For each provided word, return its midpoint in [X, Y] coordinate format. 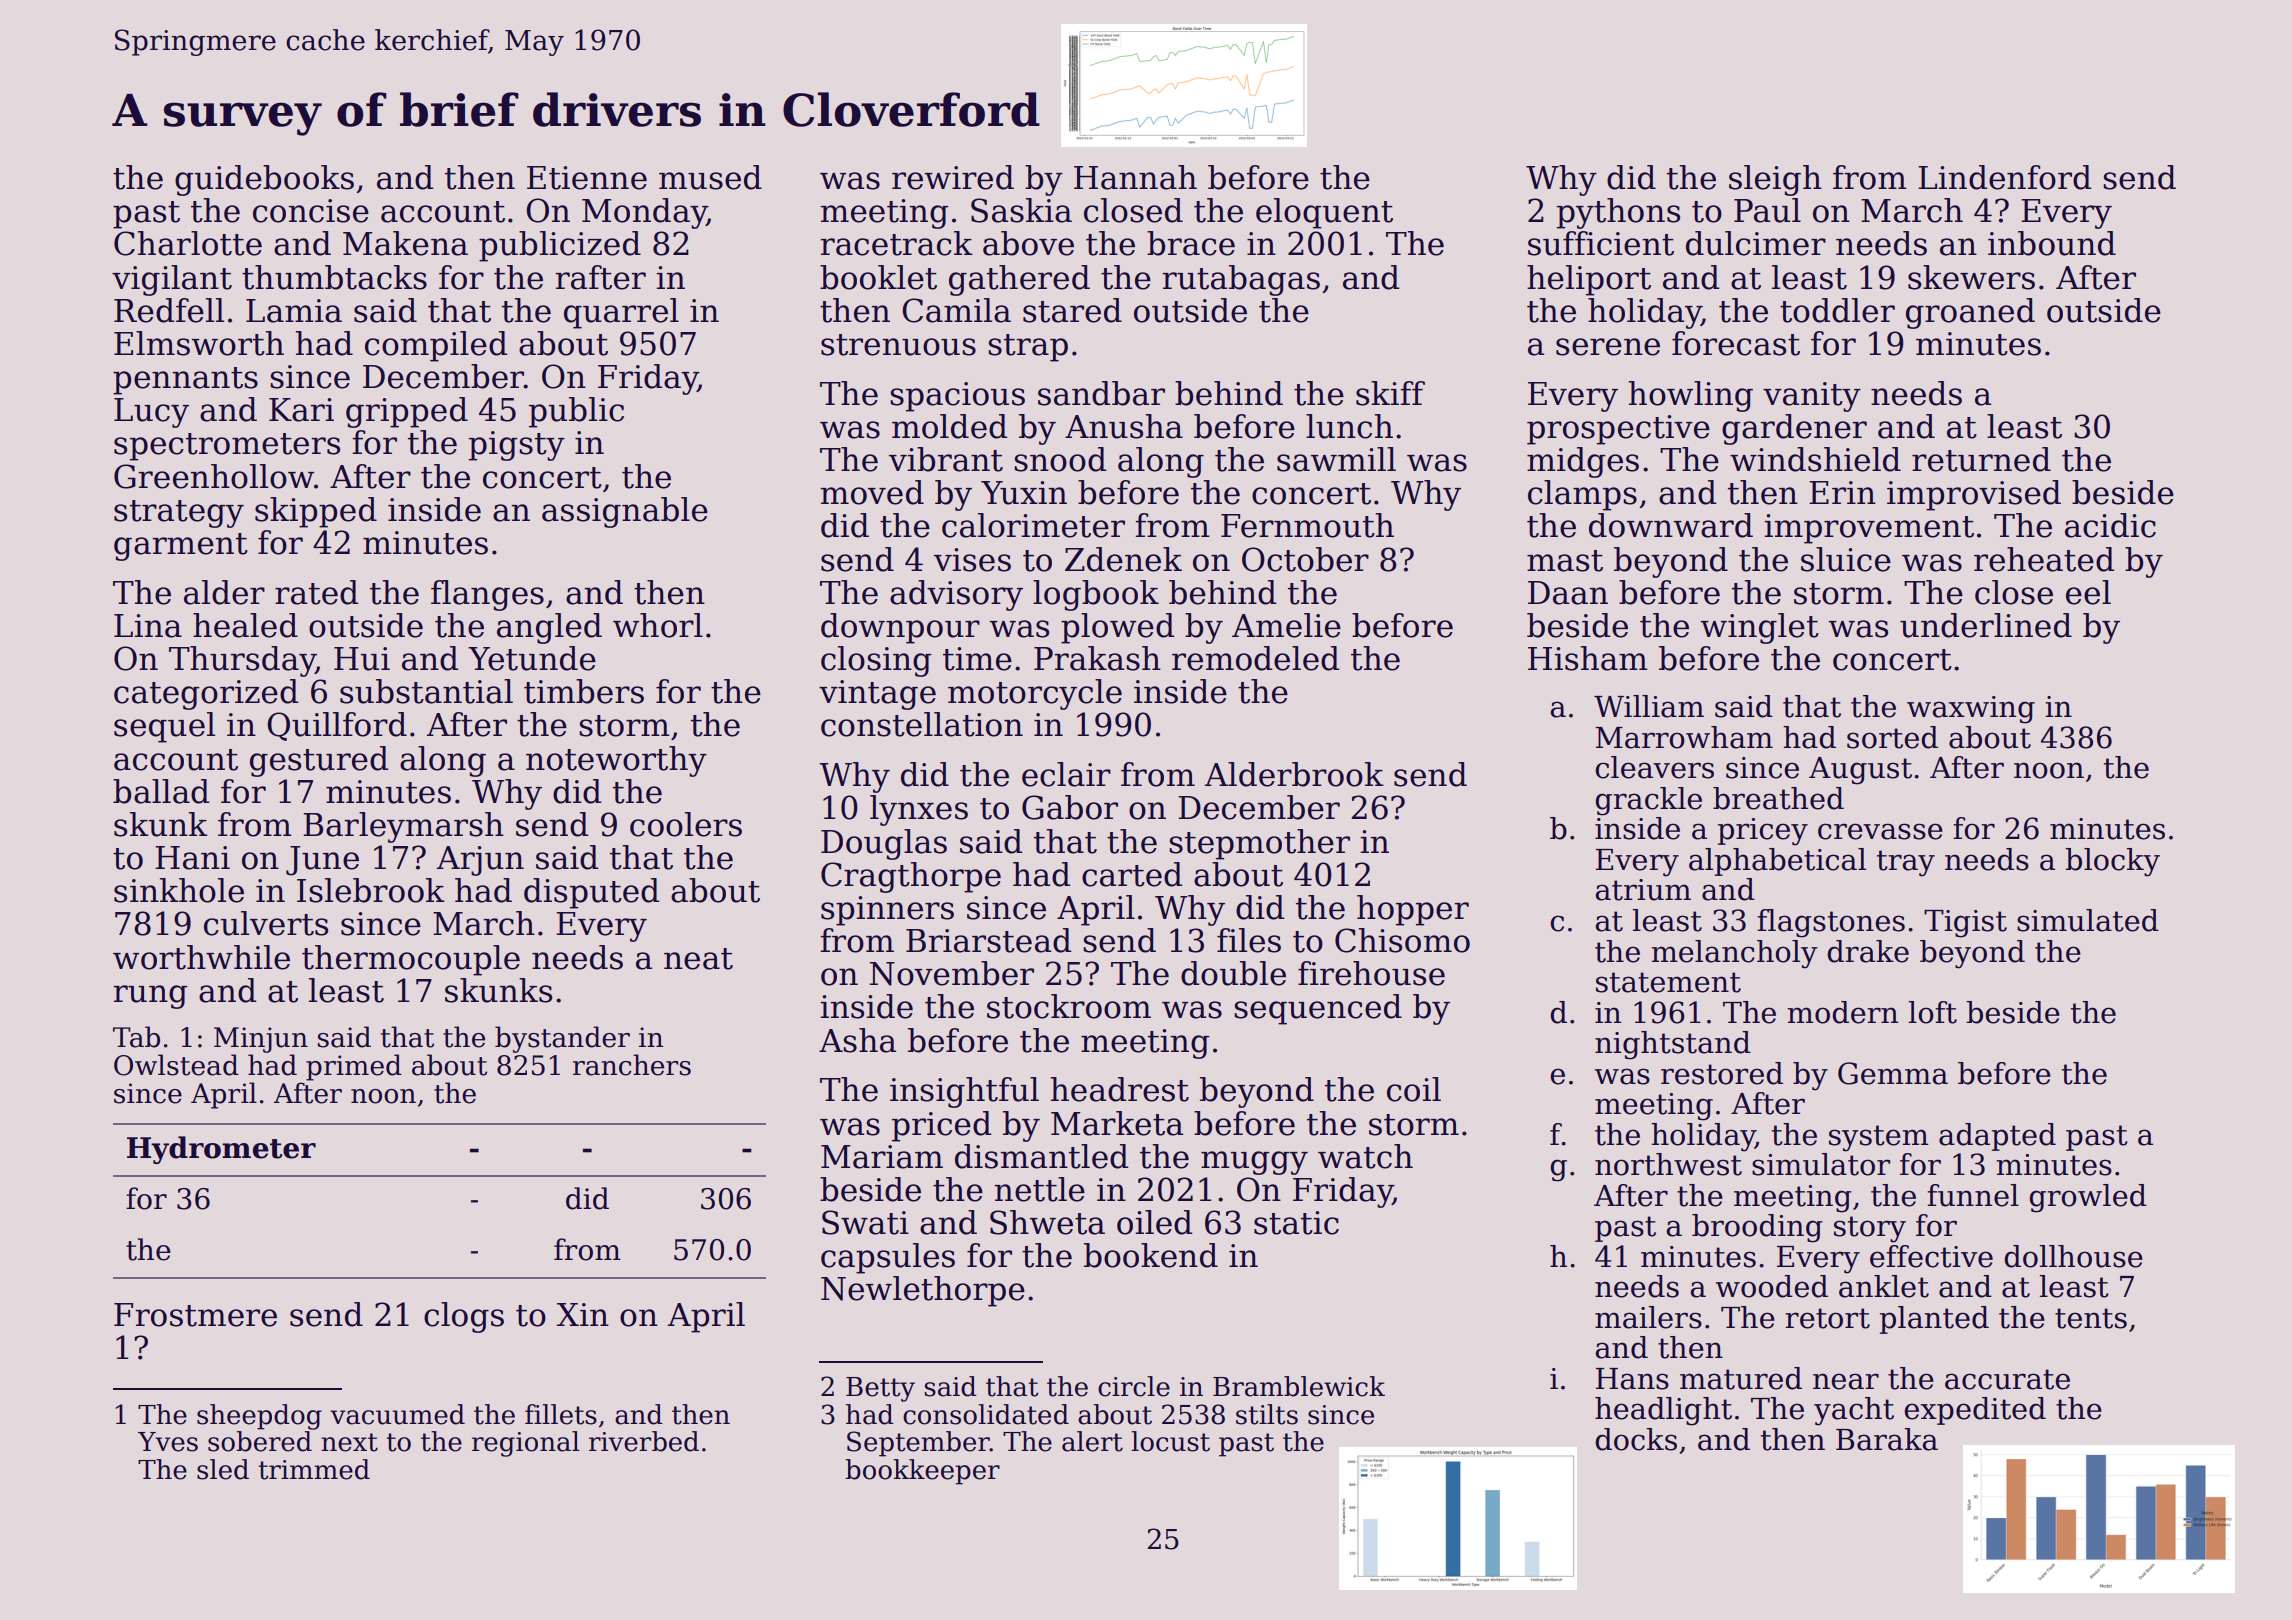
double [1233, 973]
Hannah [1135, 177]
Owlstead [176, 1065]
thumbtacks [334, 277]
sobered [260, 1441]
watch [1365, 1156]
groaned [1970, 313]
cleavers [1654, 767]
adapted [1997, 1137]
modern [1842, 1012]
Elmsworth [199, 343]
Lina [148, 626]
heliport [1589, 280]
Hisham [1588, 658]
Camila [956, 310]
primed [354, 1067]
